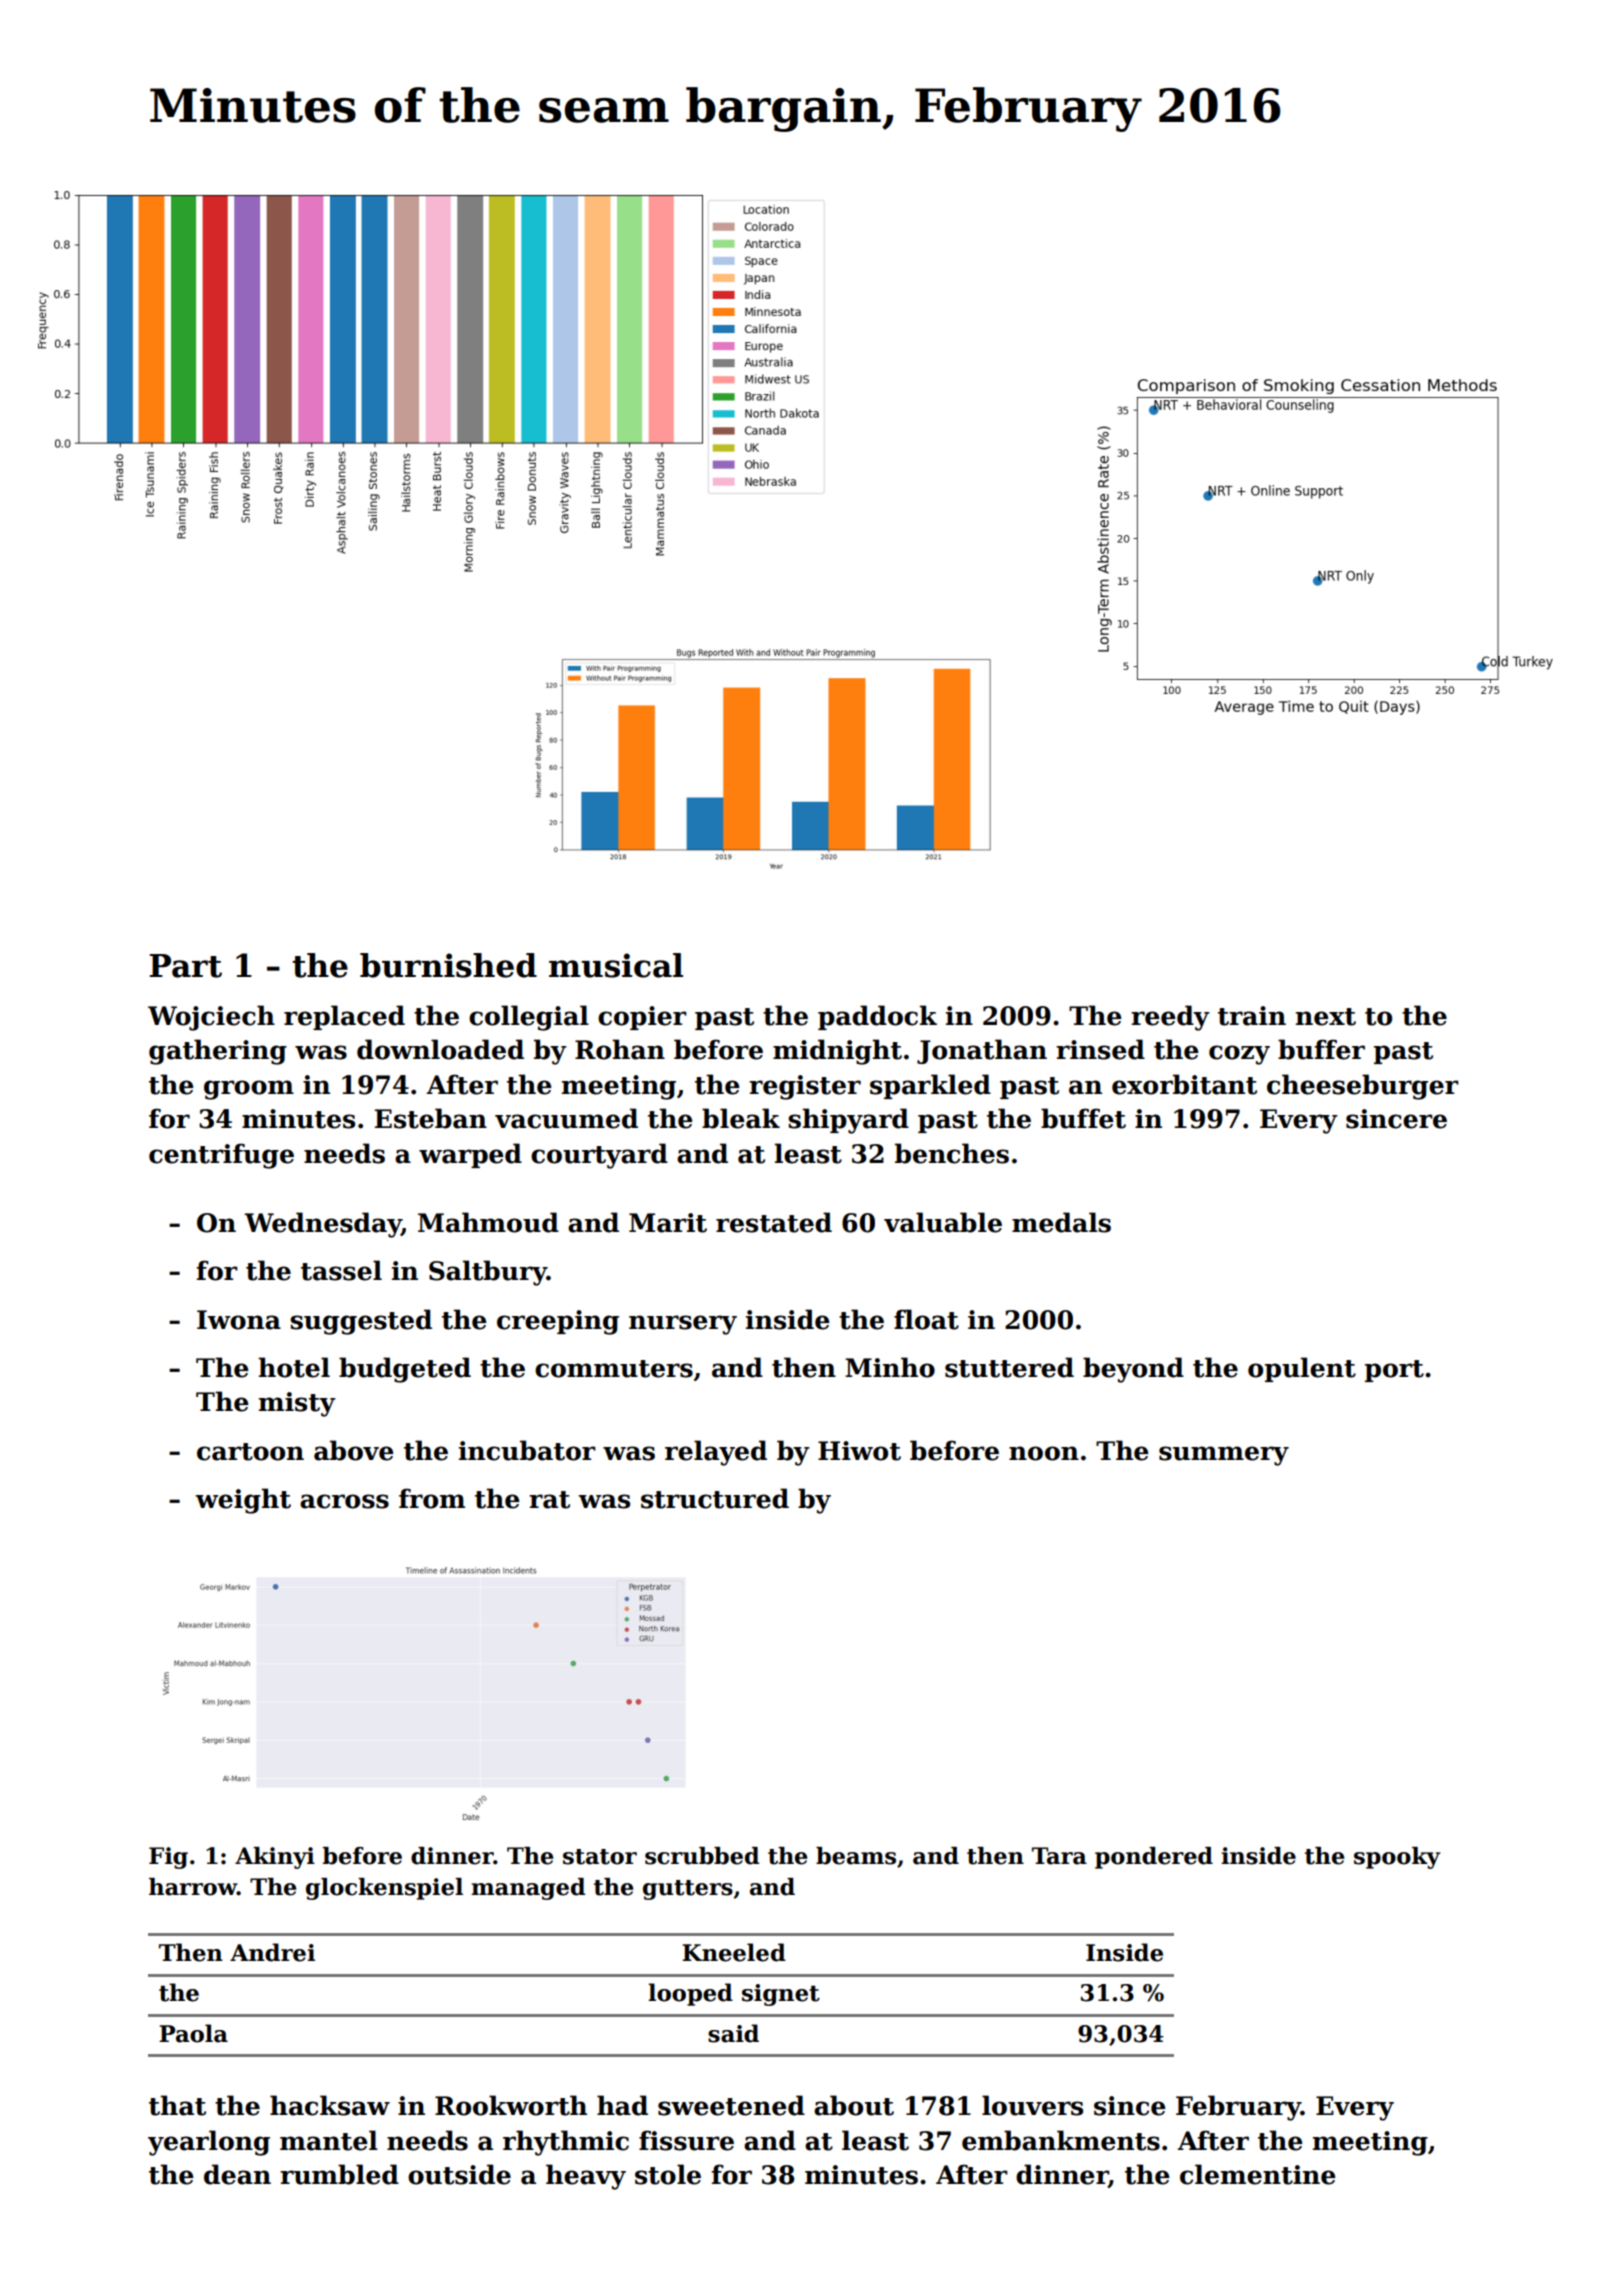 The width and height of the image is (1620, 2292). What do you see at coordinates (1321, 1049) in the image?
I see `buffer` at bounding box center [1321, 1049].
